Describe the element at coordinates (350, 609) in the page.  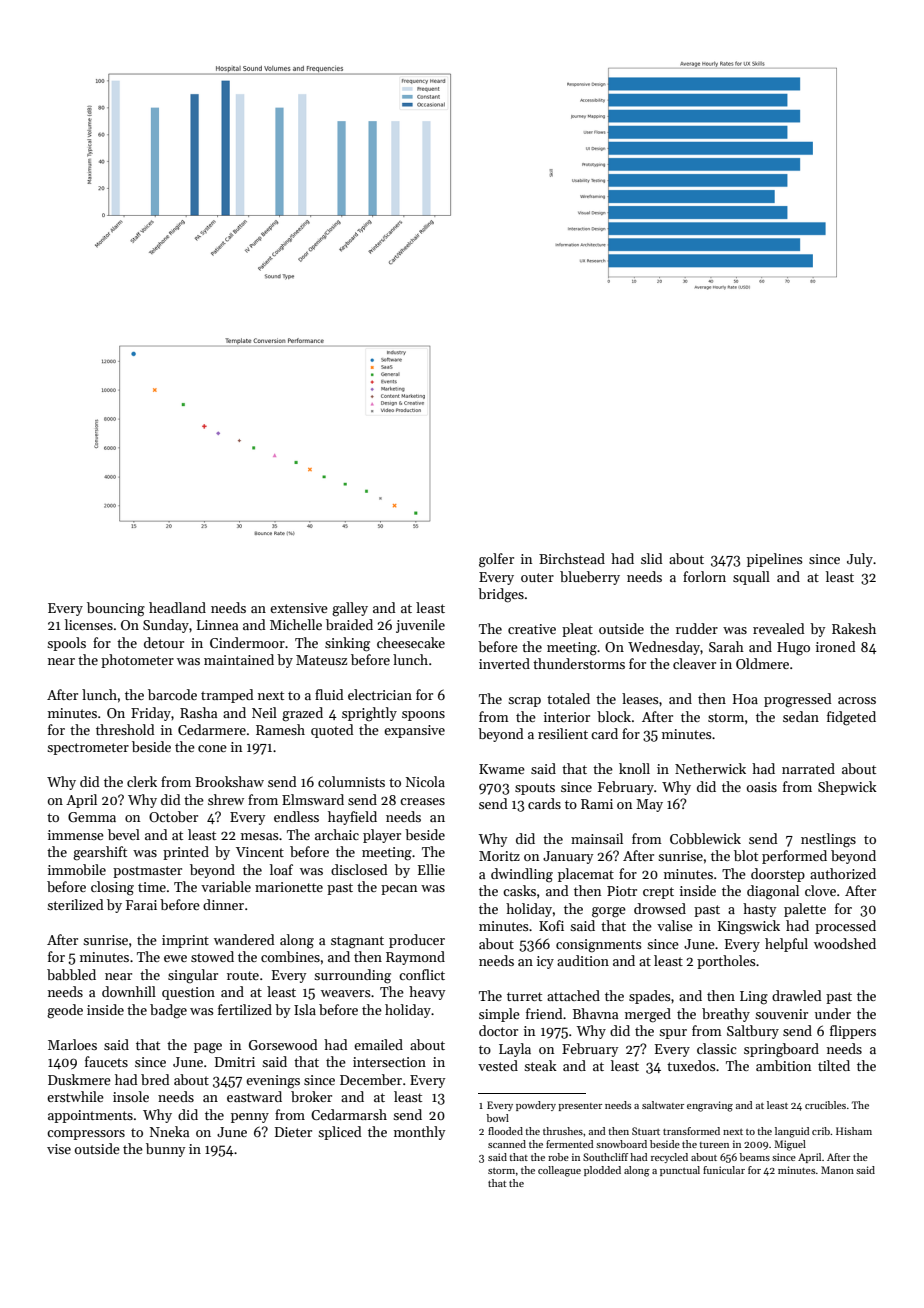
I see `galley` at that location.
